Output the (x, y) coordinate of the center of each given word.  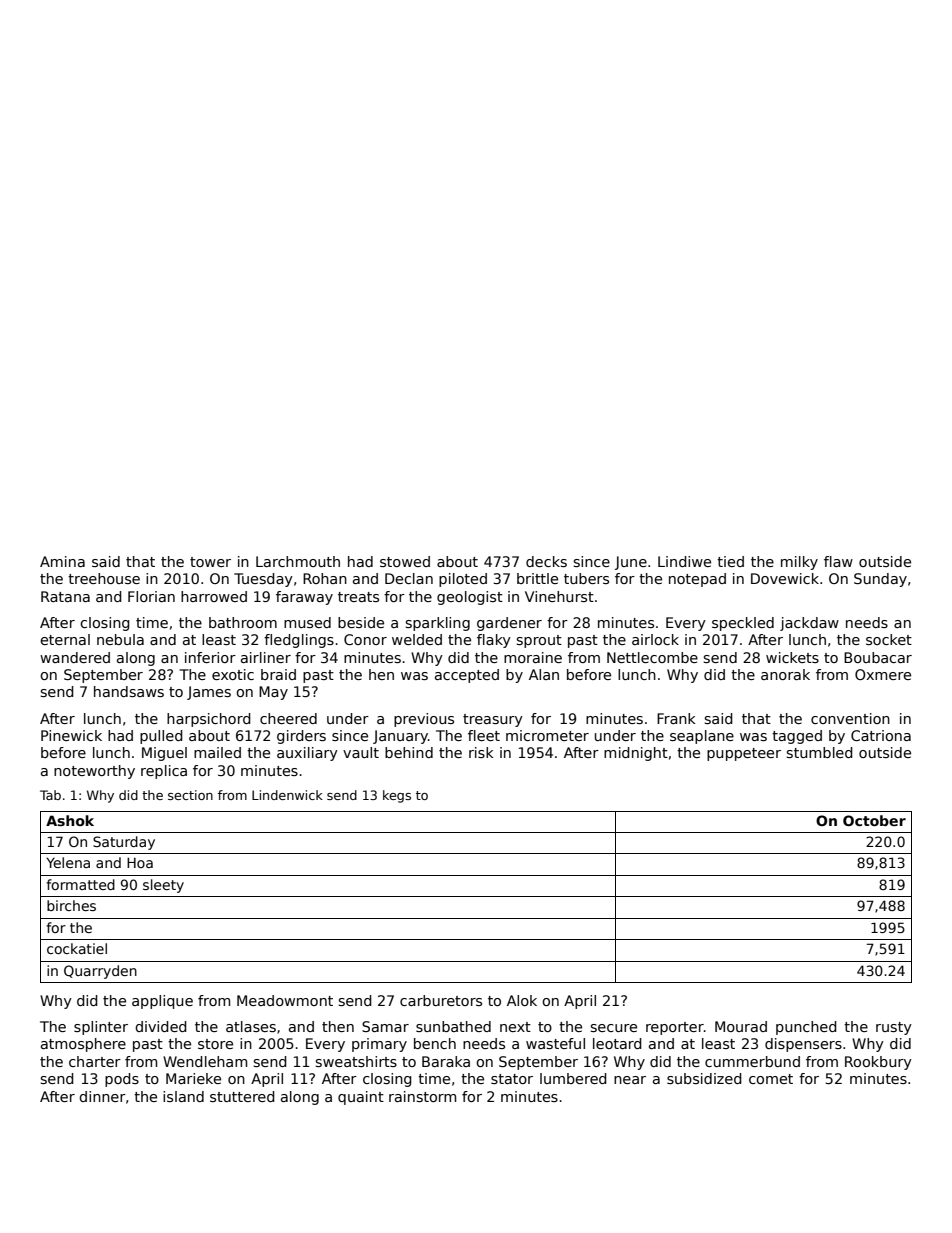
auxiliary (307, 754)
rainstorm (422, 1096)
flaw (838, 561)
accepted (467, 676)
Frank (676, 718)
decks (546, 561)
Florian (151, 596)
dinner (102, 1096)
